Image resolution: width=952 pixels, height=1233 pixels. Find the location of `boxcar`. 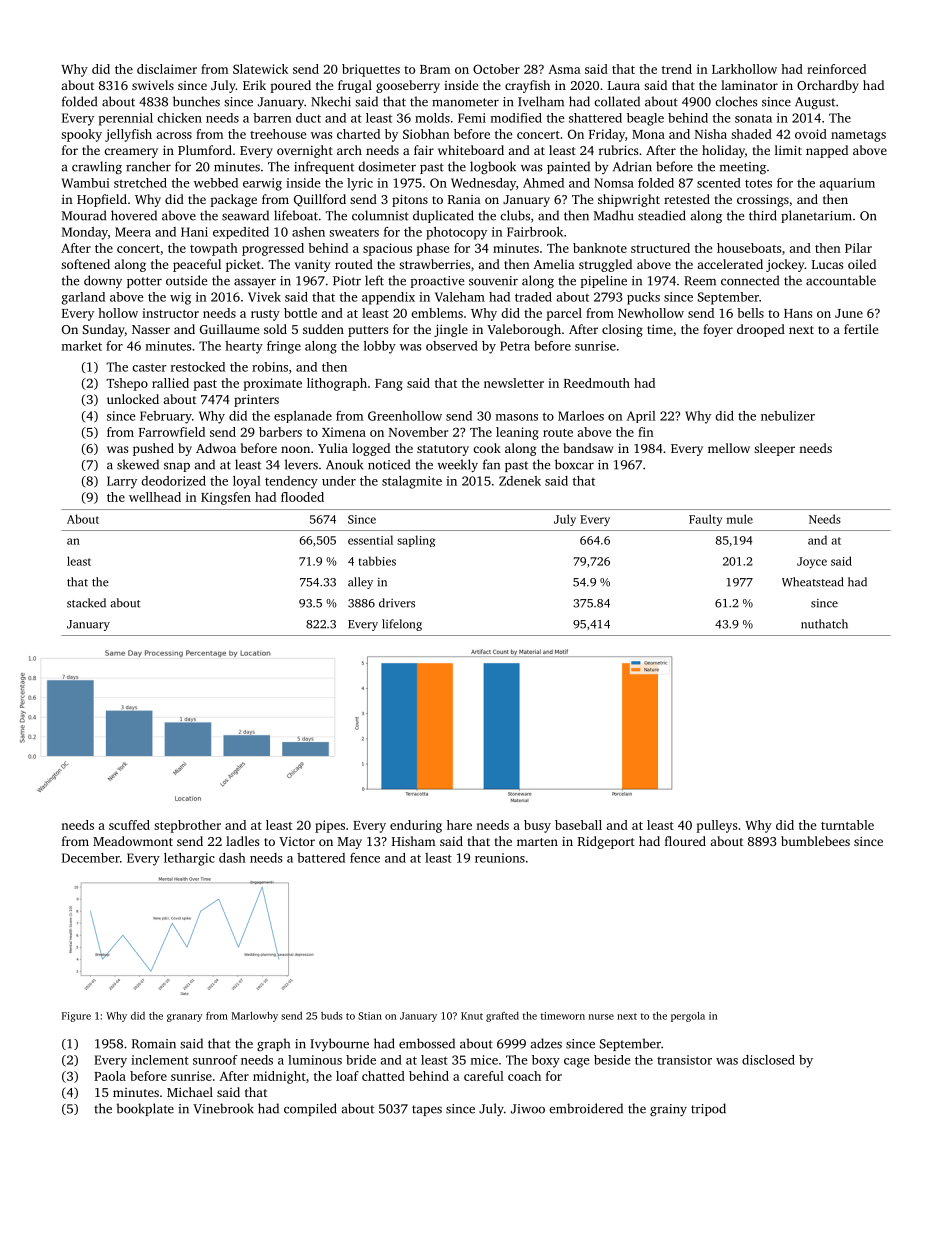

boxcar is located at coordinates (574, 464).
